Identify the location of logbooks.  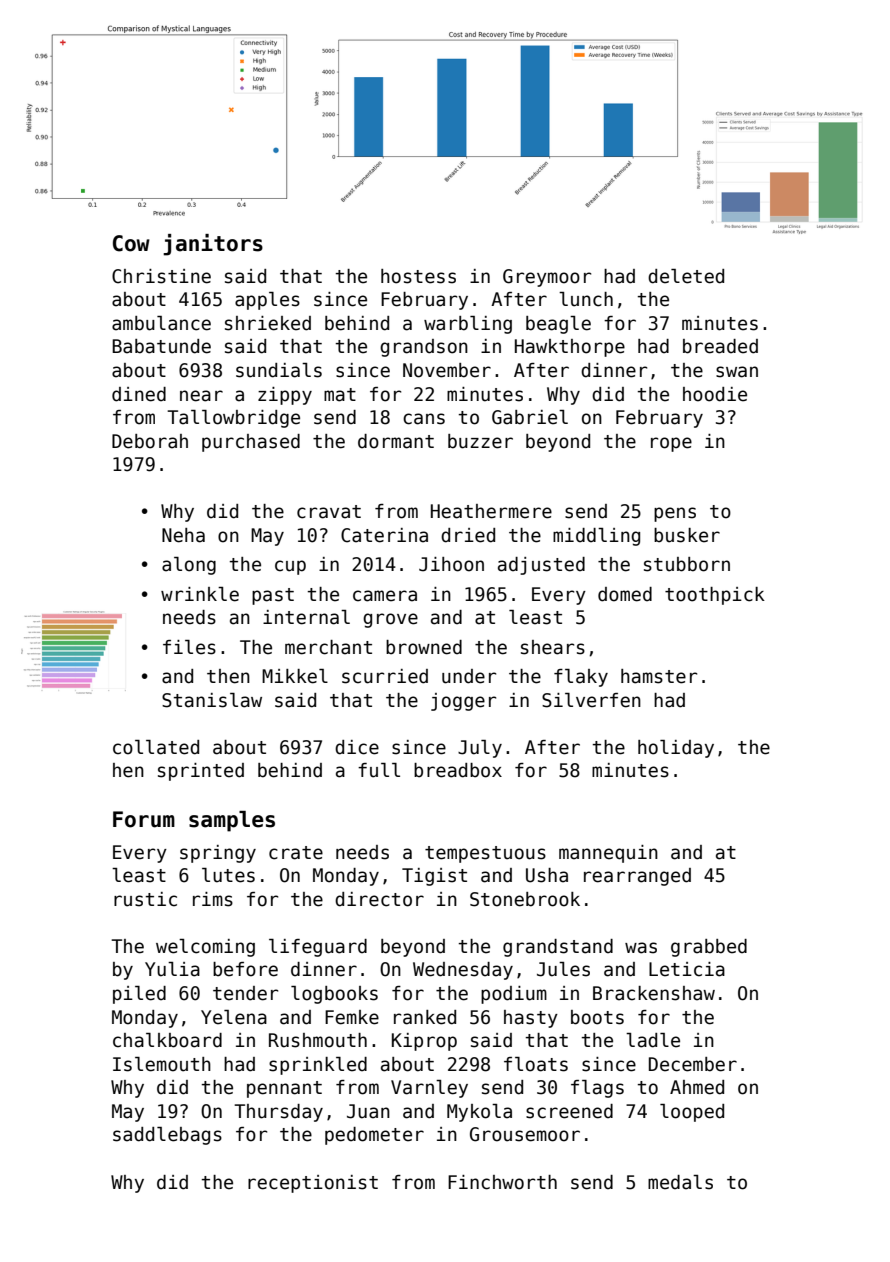
(334, 995).
